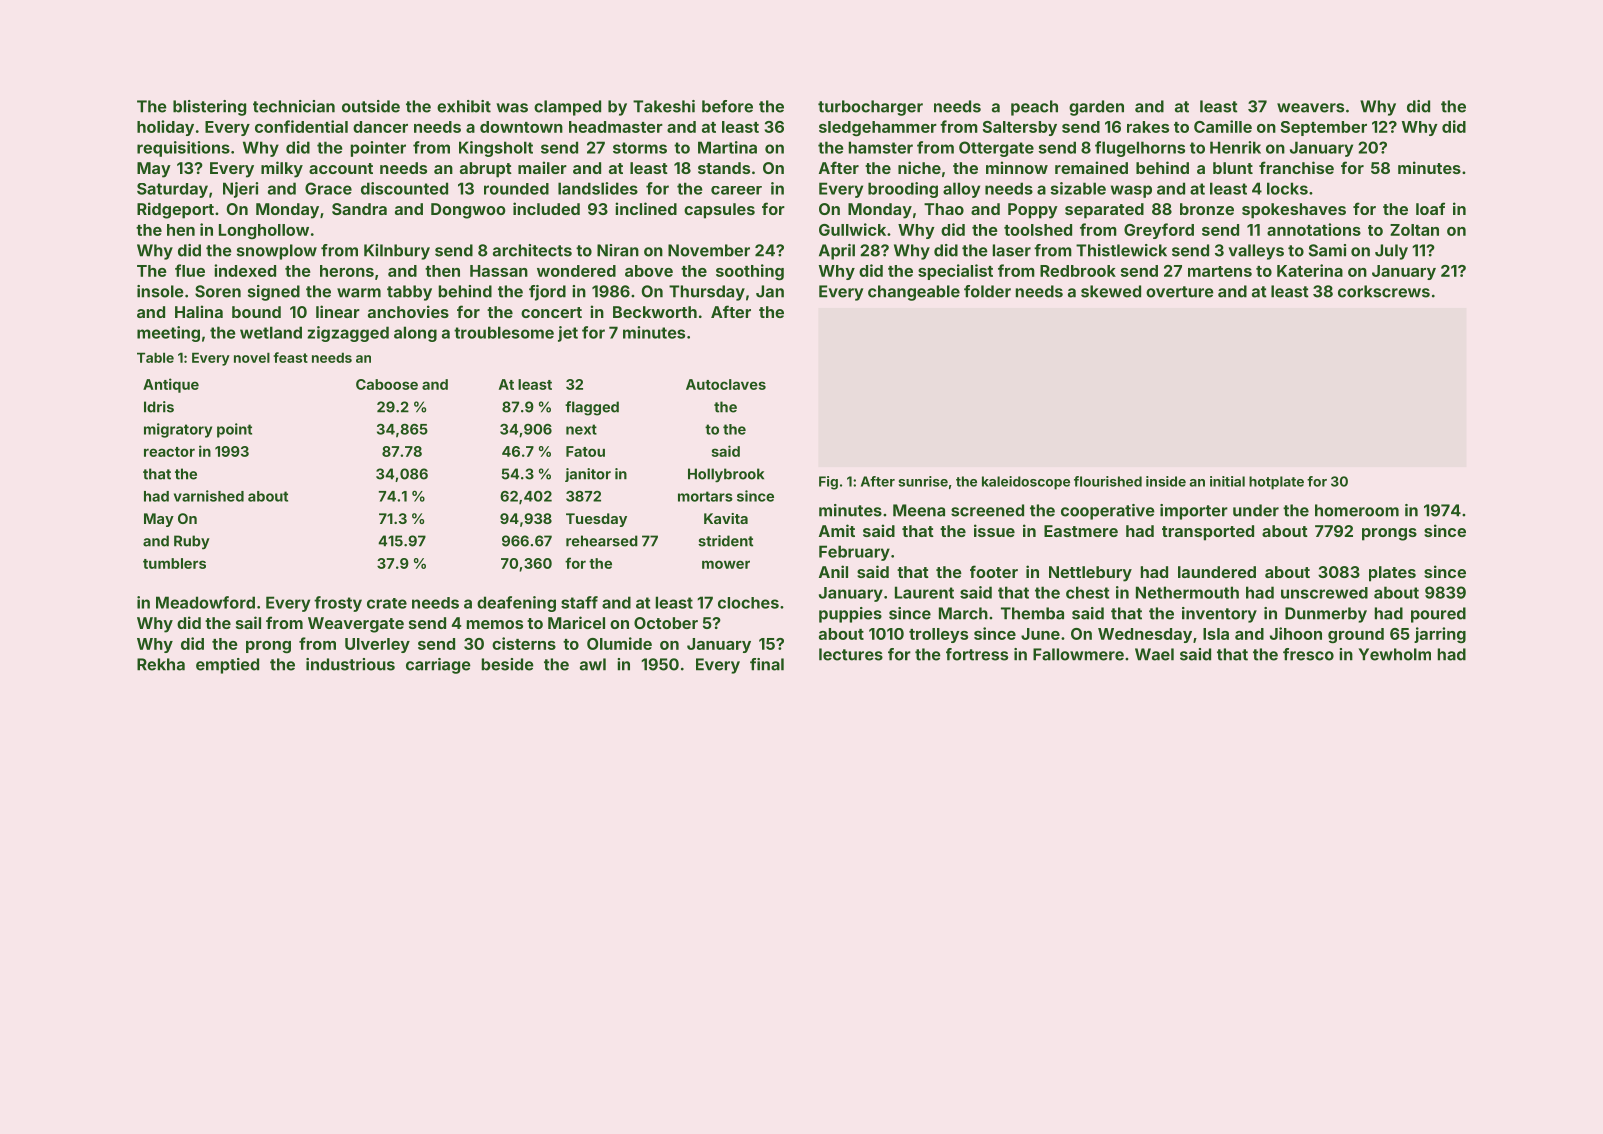 The image size is (1603, 1134). Describe the element at coordinates (1233, 168) in the document. I see `blunt` at that location.
